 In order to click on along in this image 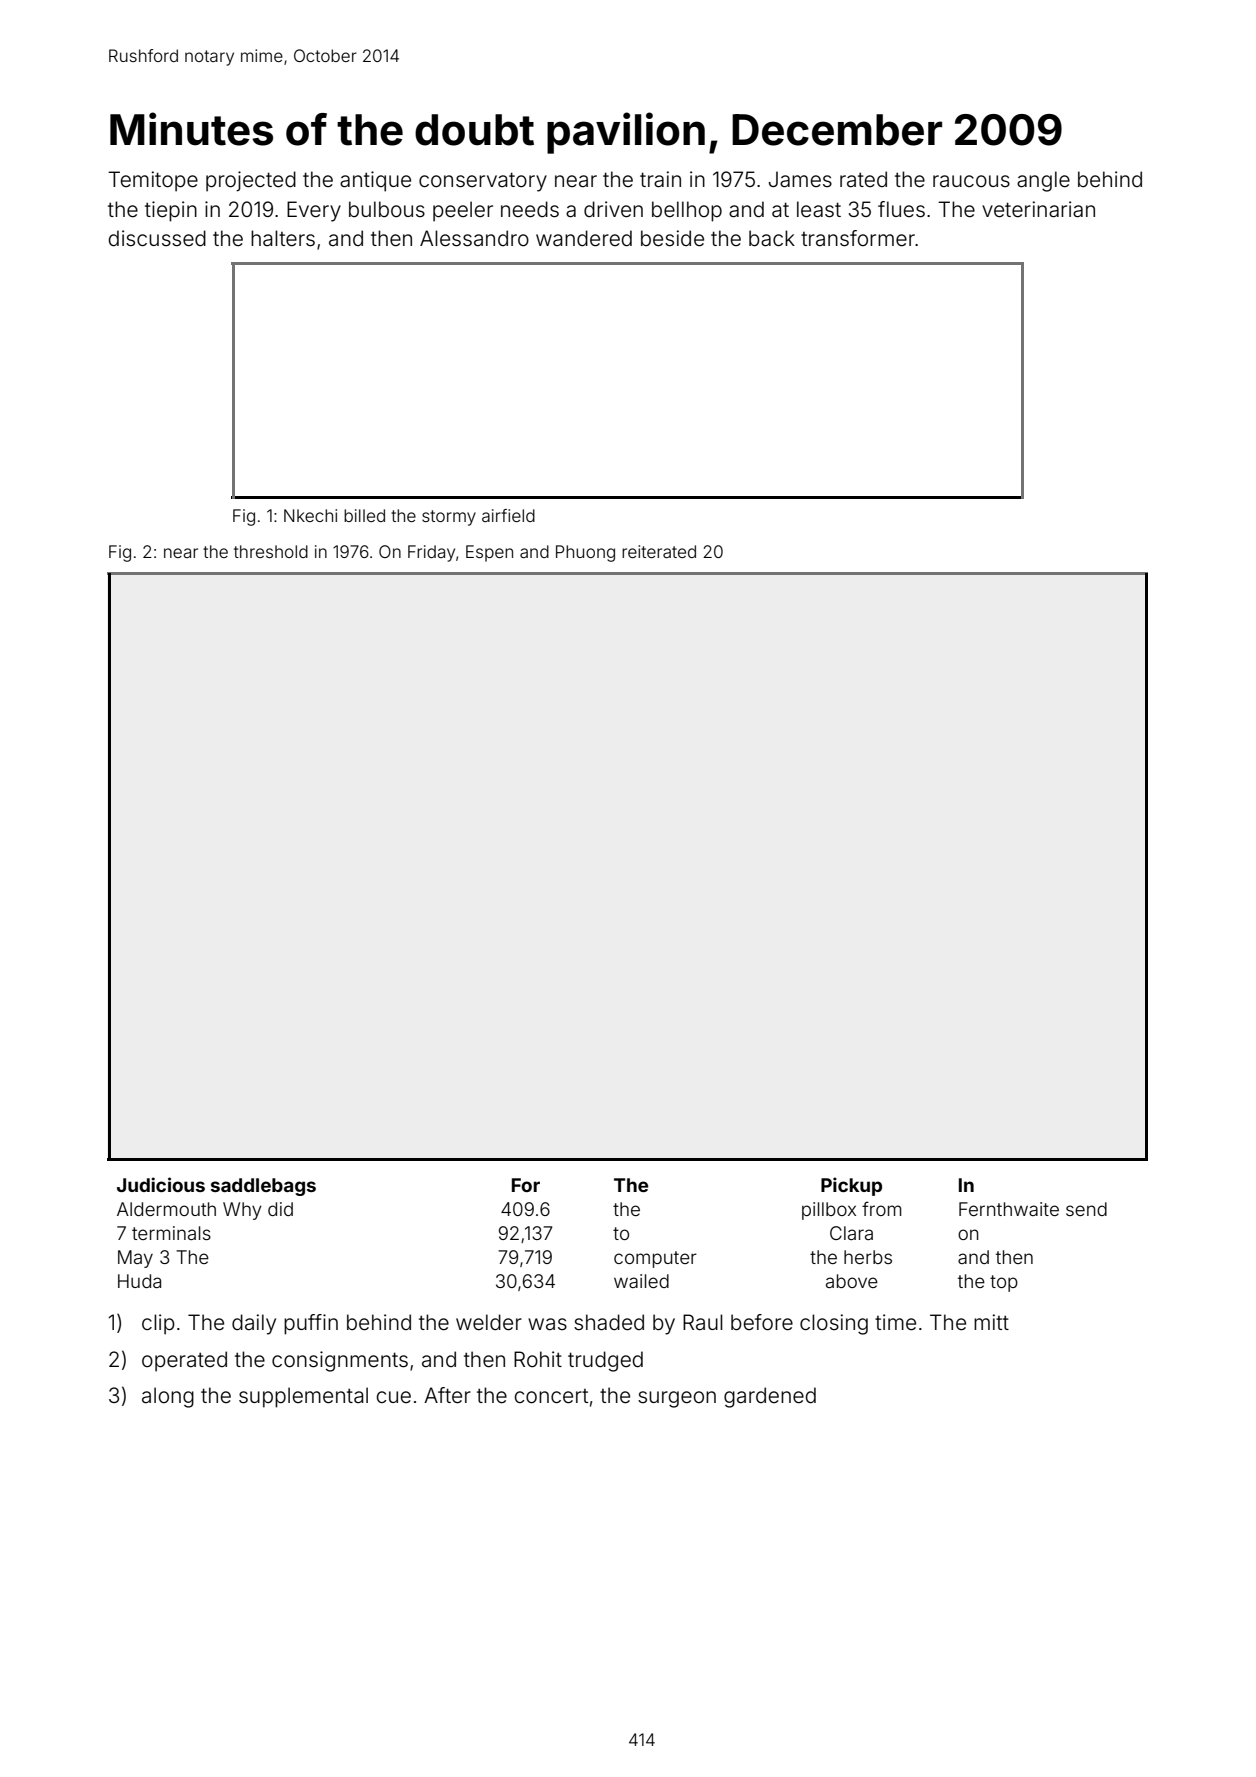, I will do `click(168, 1397)`.
